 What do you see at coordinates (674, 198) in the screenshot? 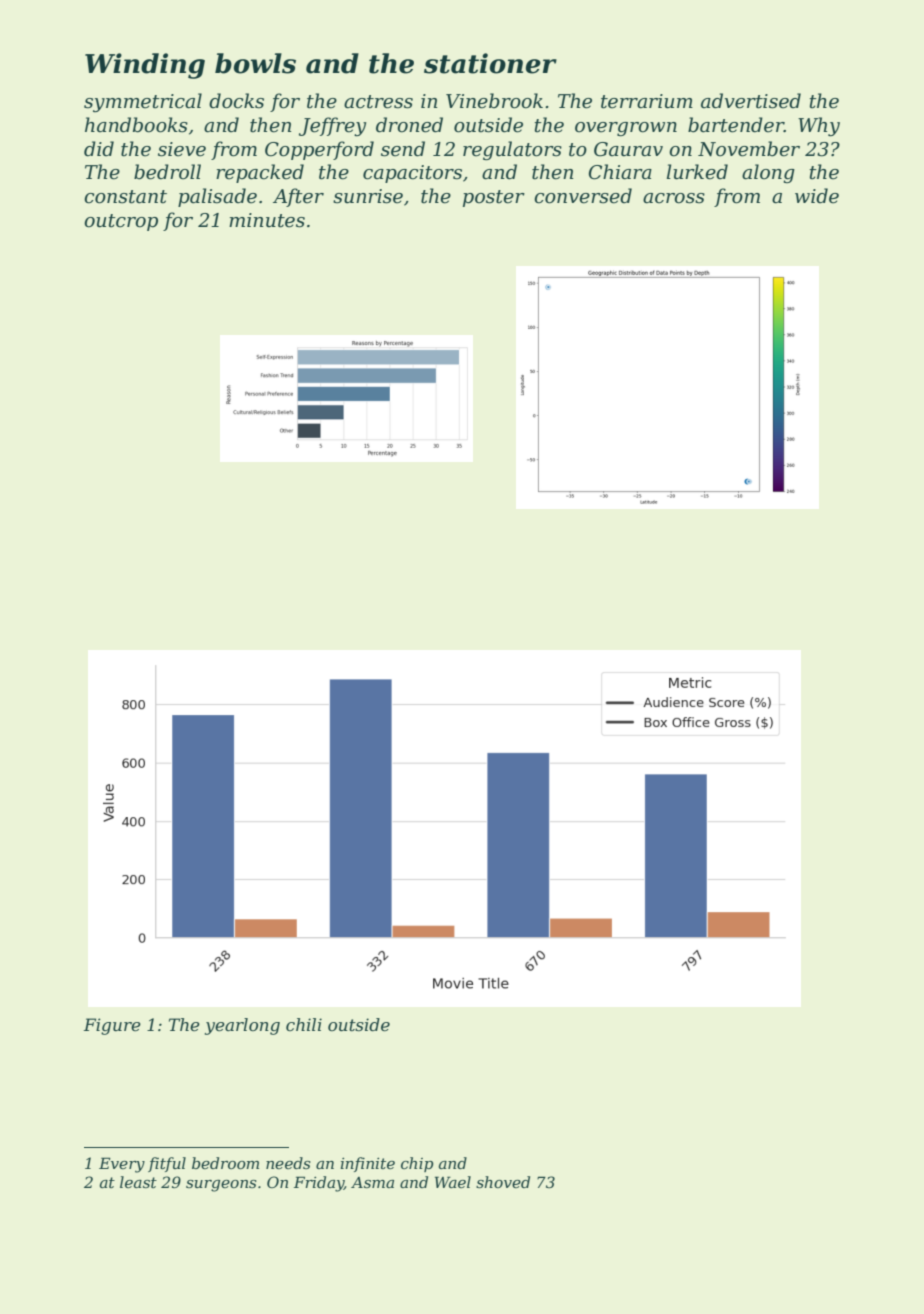
I see `across` at bounding box center [674, 198].
